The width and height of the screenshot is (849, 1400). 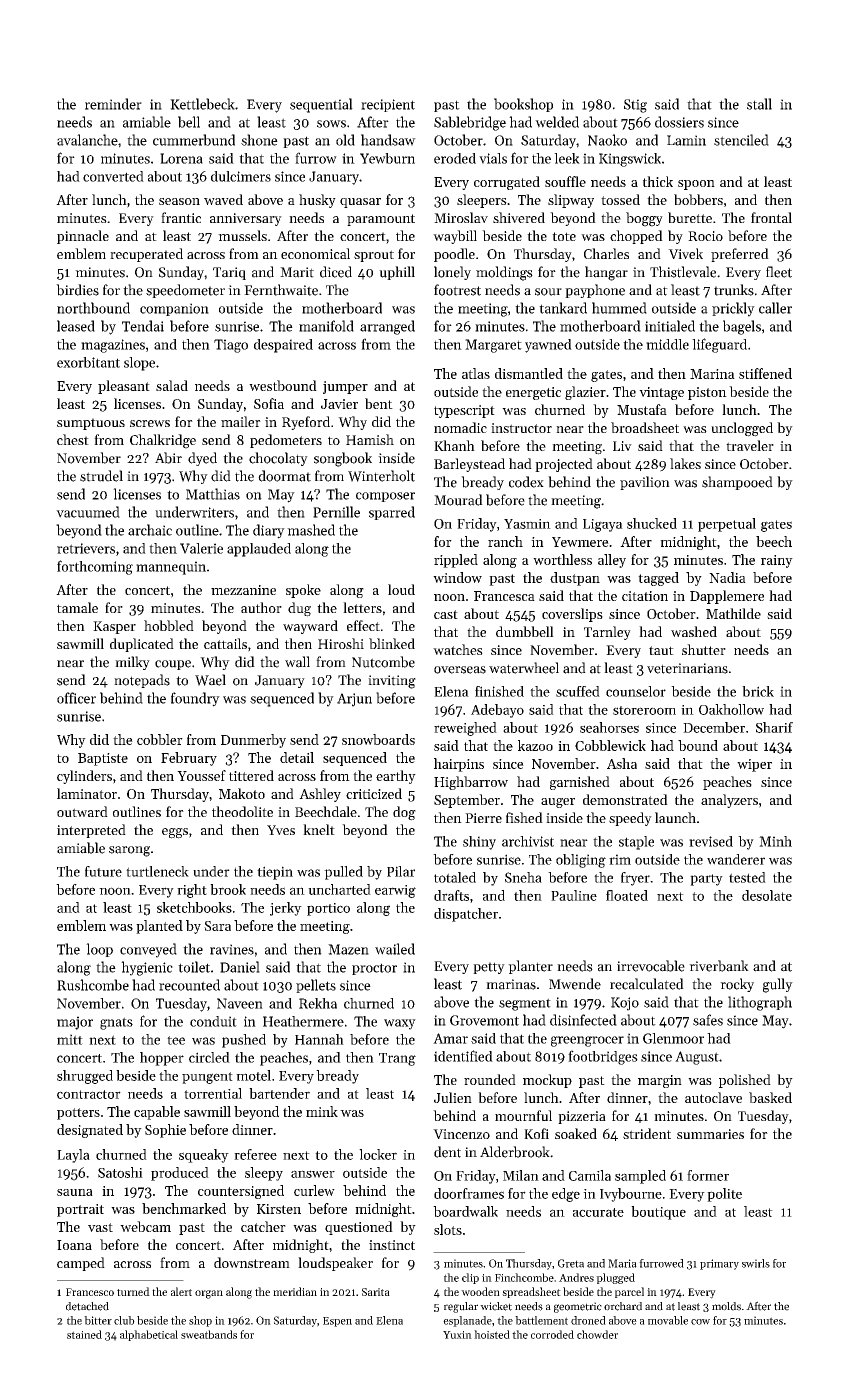 What do you see at coordinates (774, 727) in the screenshot?
I see `Sharif` at bounding box center [774, 727].
